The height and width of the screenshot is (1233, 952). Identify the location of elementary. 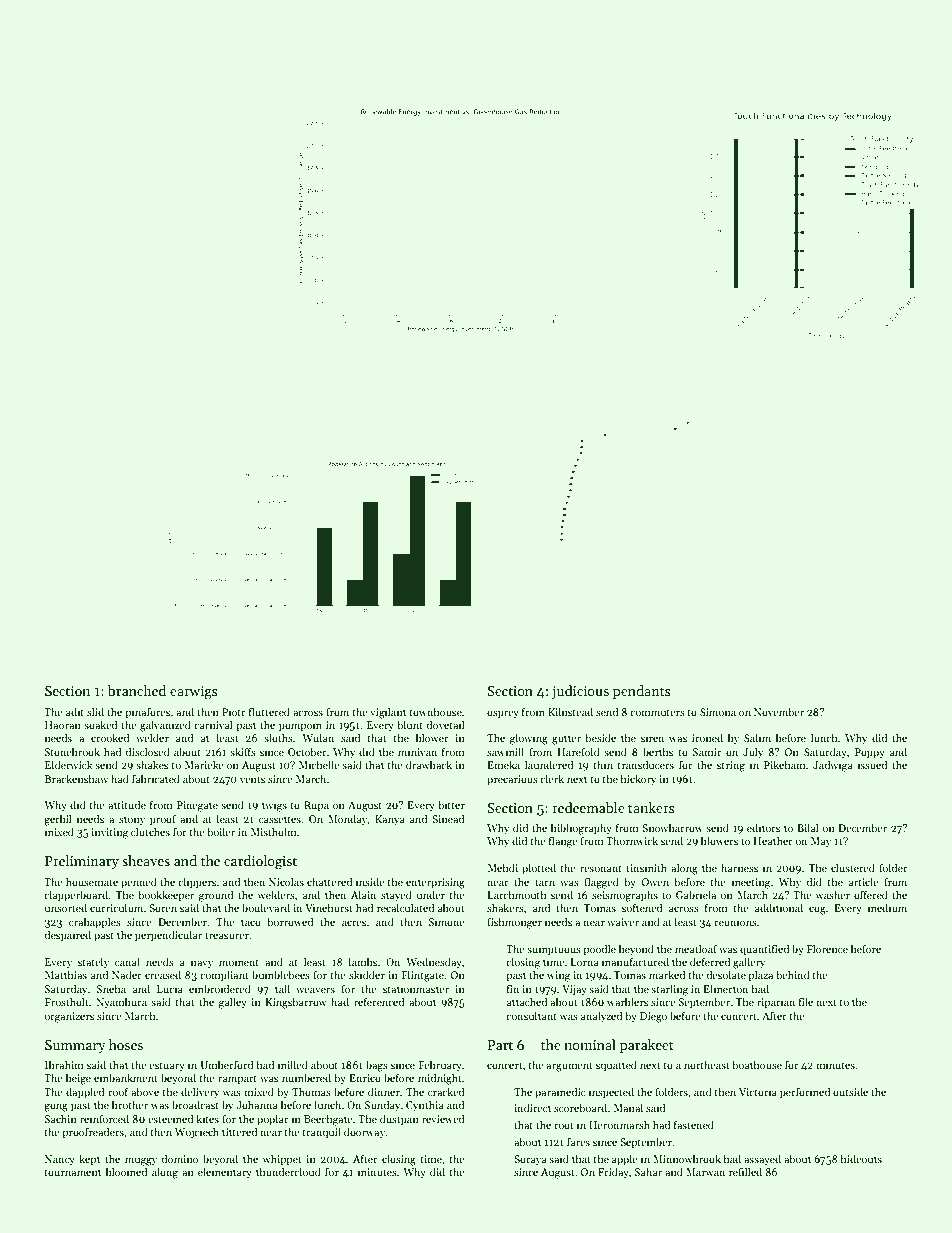
(225, 1172).
